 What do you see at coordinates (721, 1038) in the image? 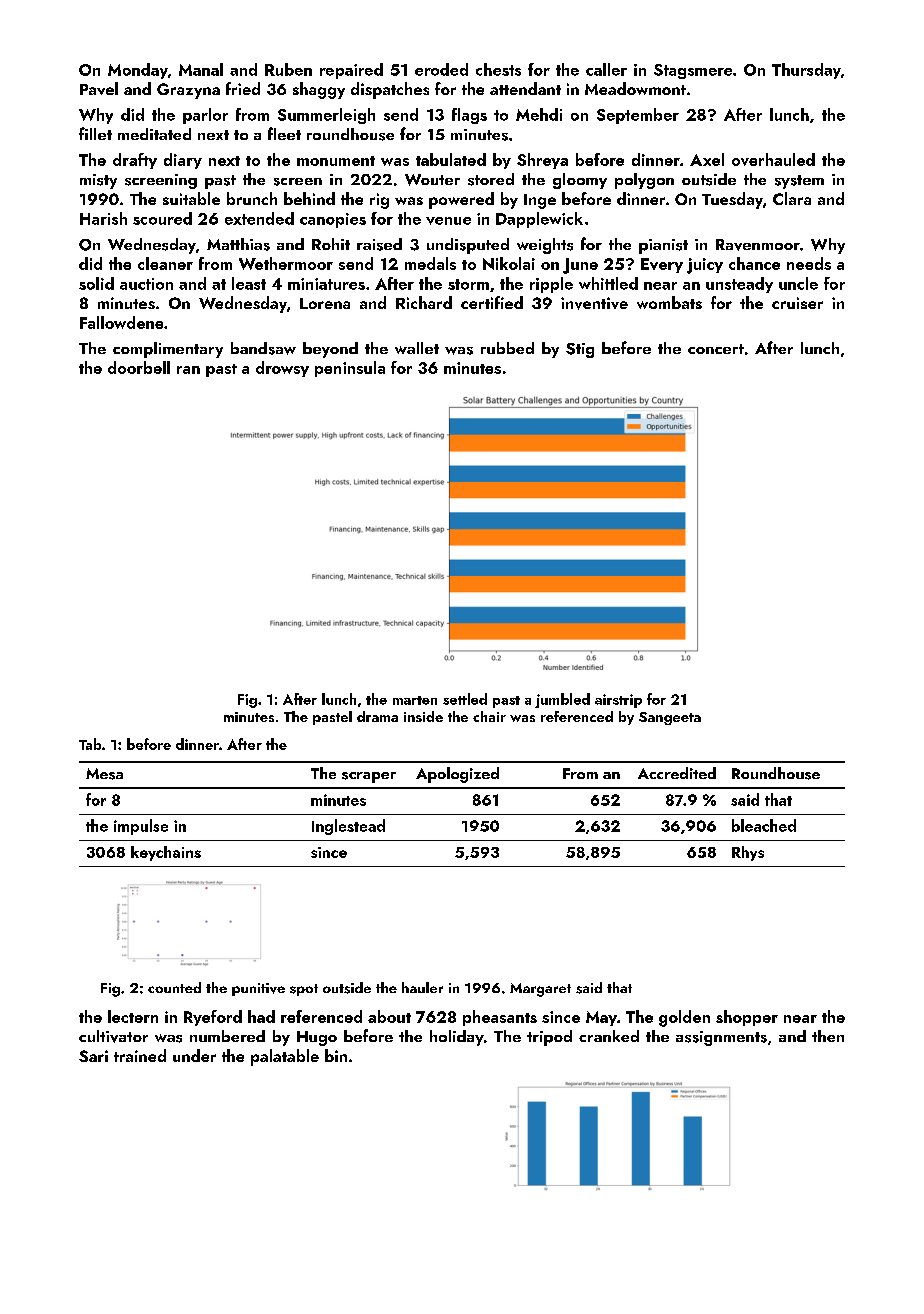
I see `assignments` at bounding box center [721, 1038].
